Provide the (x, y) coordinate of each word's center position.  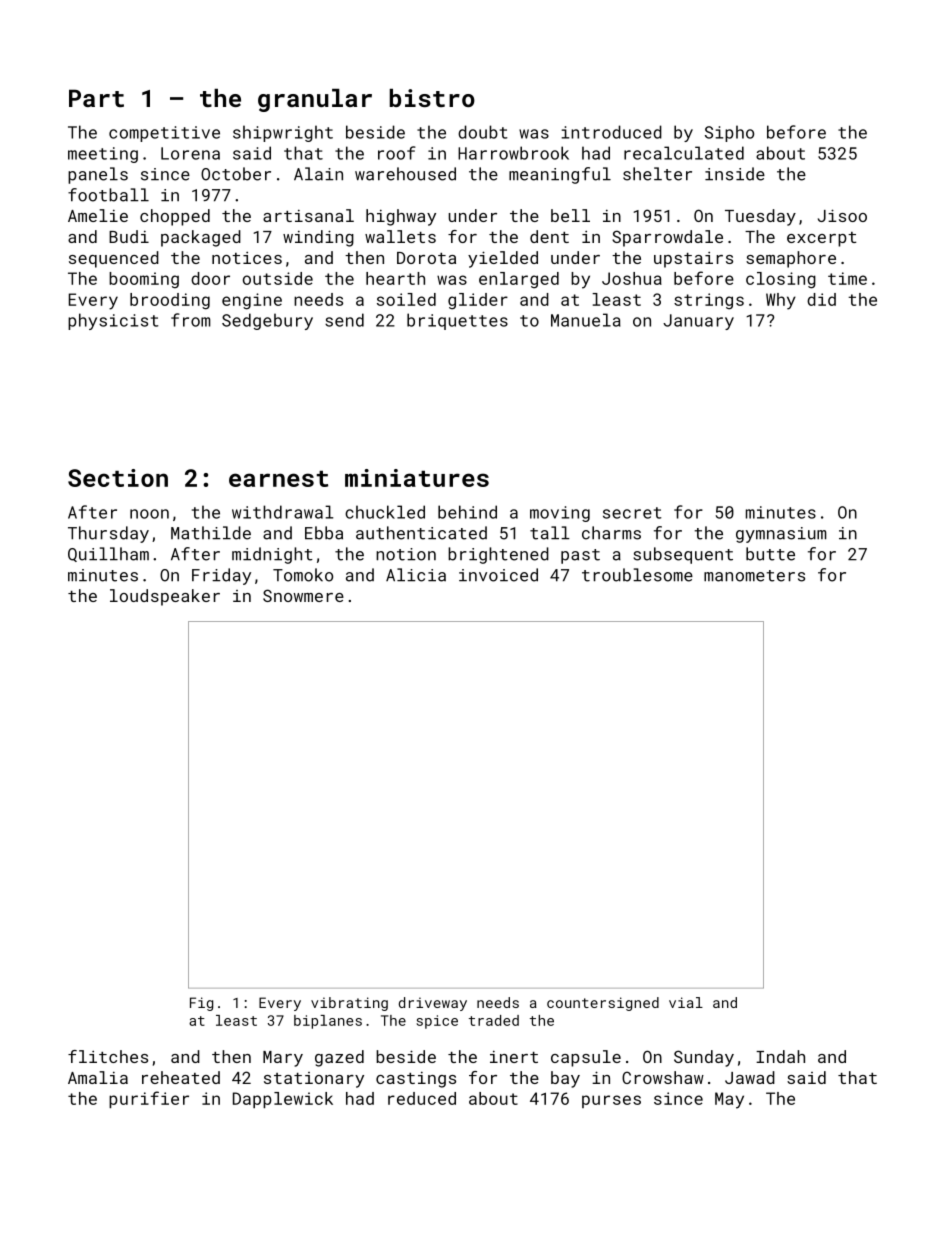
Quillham (108, 554)
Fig (201, 1004)
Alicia (416, 575)
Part (96, 98)
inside (735, 174)
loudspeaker (165, 597)
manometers (754, 576)
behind (467, 512)
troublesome (637, 575)
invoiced (498, 575)
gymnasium (781, 535)
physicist (113, 321)
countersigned (603, 1004)
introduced (611, 132)
